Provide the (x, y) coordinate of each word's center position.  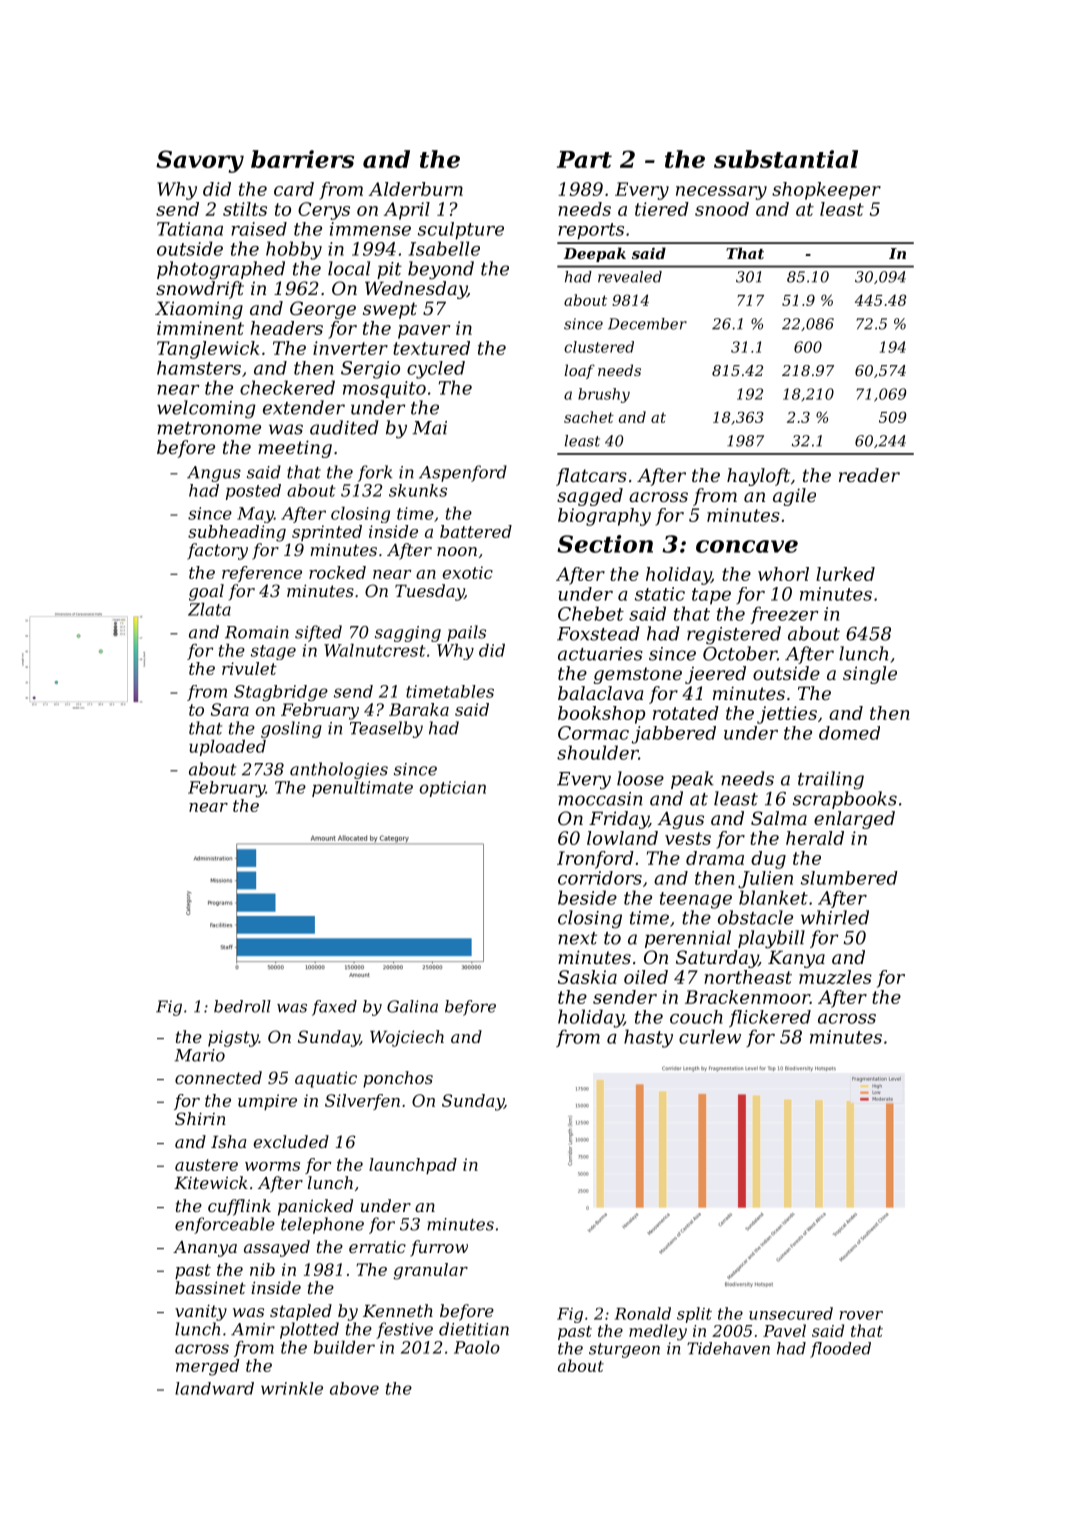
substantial (786, 159)
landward (214, 1388)
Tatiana (190, 229)
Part (584, 159)
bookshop (601, 715)
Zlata (209, 609)
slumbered (849, 878)
